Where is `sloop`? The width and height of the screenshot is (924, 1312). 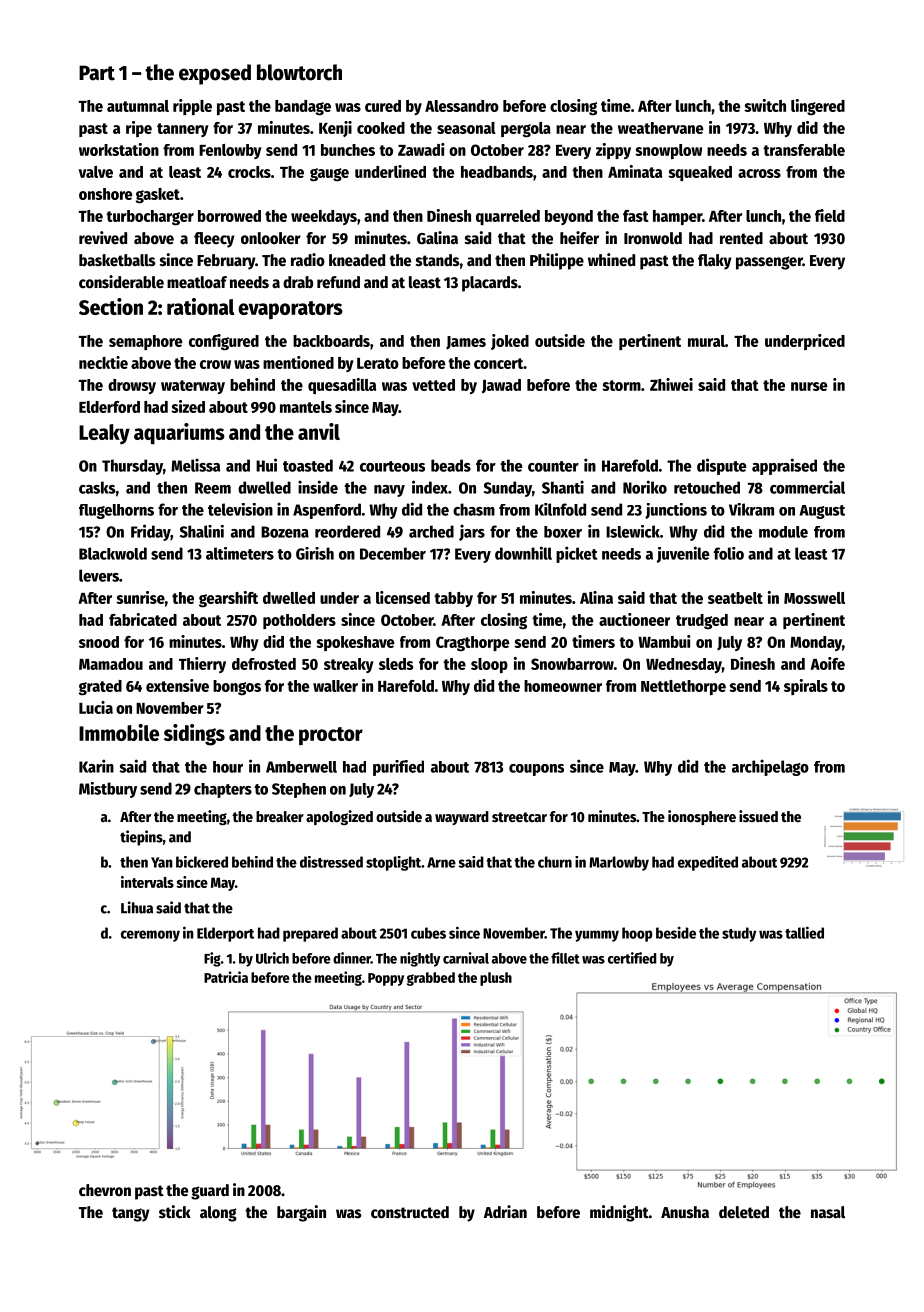 sloop is located at coordinates (489, 665).
